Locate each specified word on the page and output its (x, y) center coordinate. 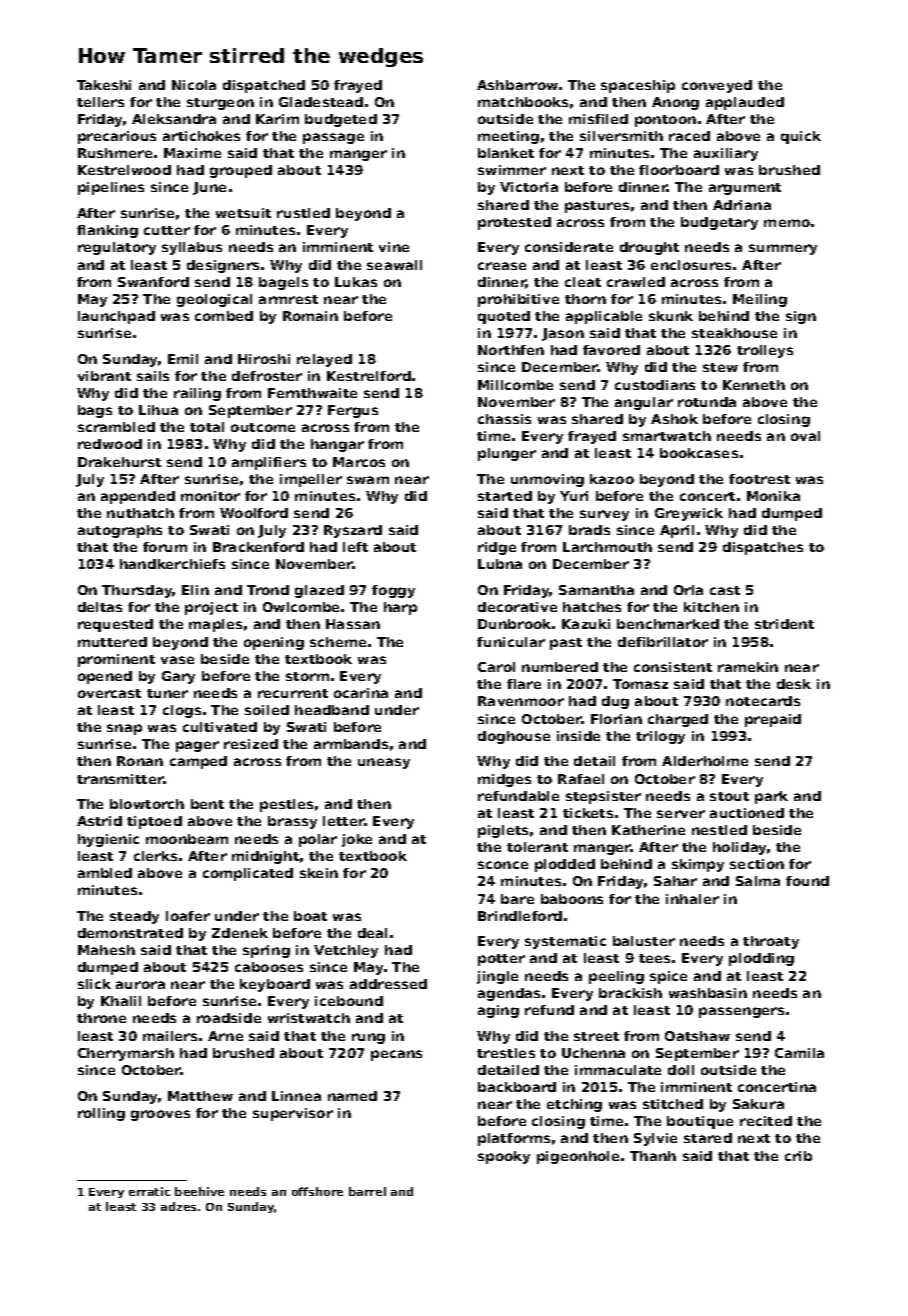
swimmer (512, 170)
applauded (745, 103)
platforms (514, 1139)
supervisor (293, 1114)
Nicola (194, 85)
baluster (644, 941)
